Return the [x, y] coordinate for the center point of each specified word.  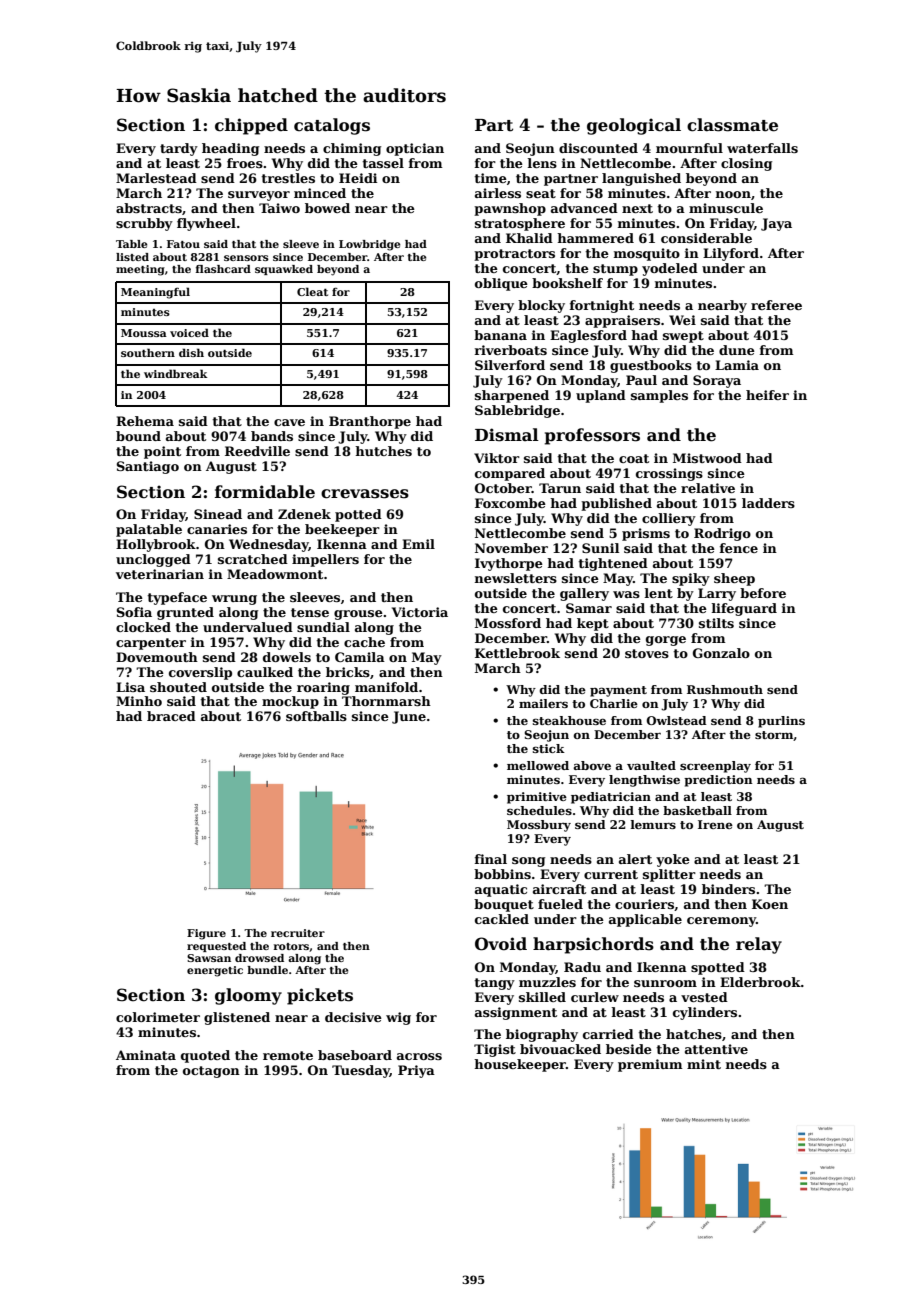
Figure [206, 934]
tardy [179, 149]
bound [138, 436]
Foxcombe [510, 503]
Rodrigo [722, 534]
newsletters [516, 578]
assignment [516, 1013]
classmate [732, 125]
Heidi [358, 178]
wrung [234, 600]
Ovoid [501, 944]
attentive [716, 1049]
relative [708, 488]
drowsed [259, 958]
